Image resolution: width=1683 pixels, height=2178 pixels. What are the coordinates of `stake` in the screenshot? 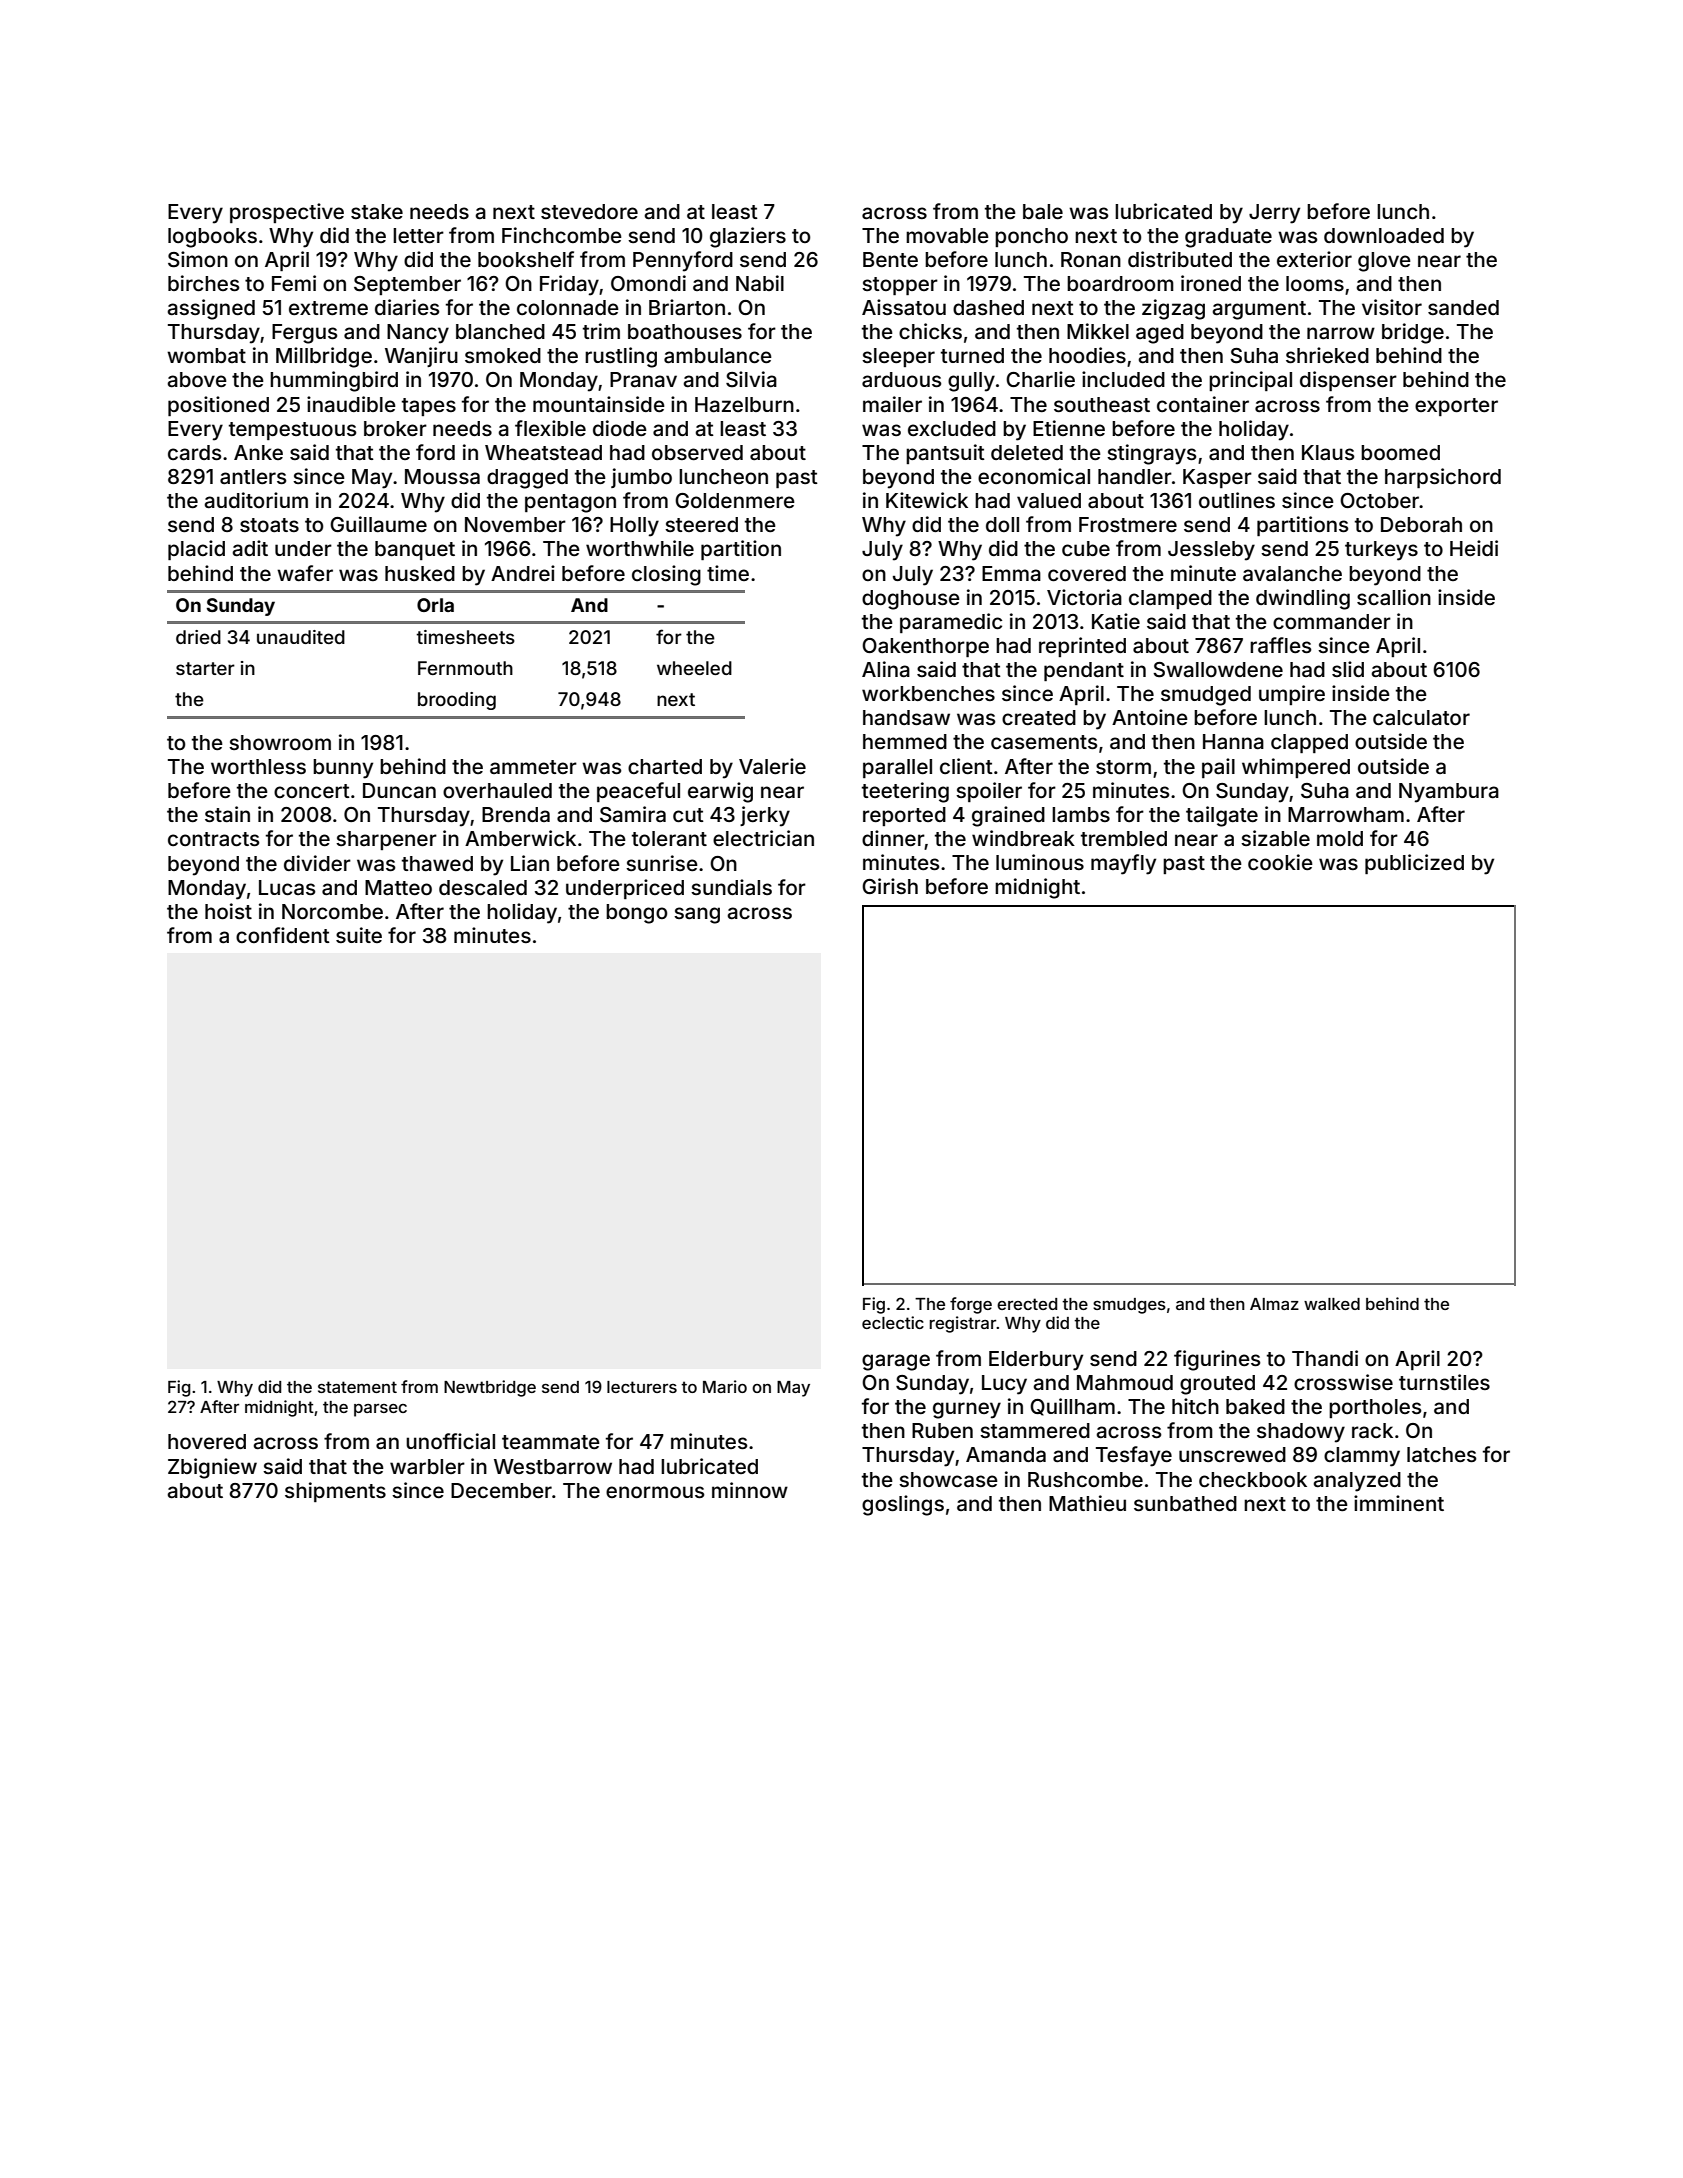 It's located at (377, 211).
